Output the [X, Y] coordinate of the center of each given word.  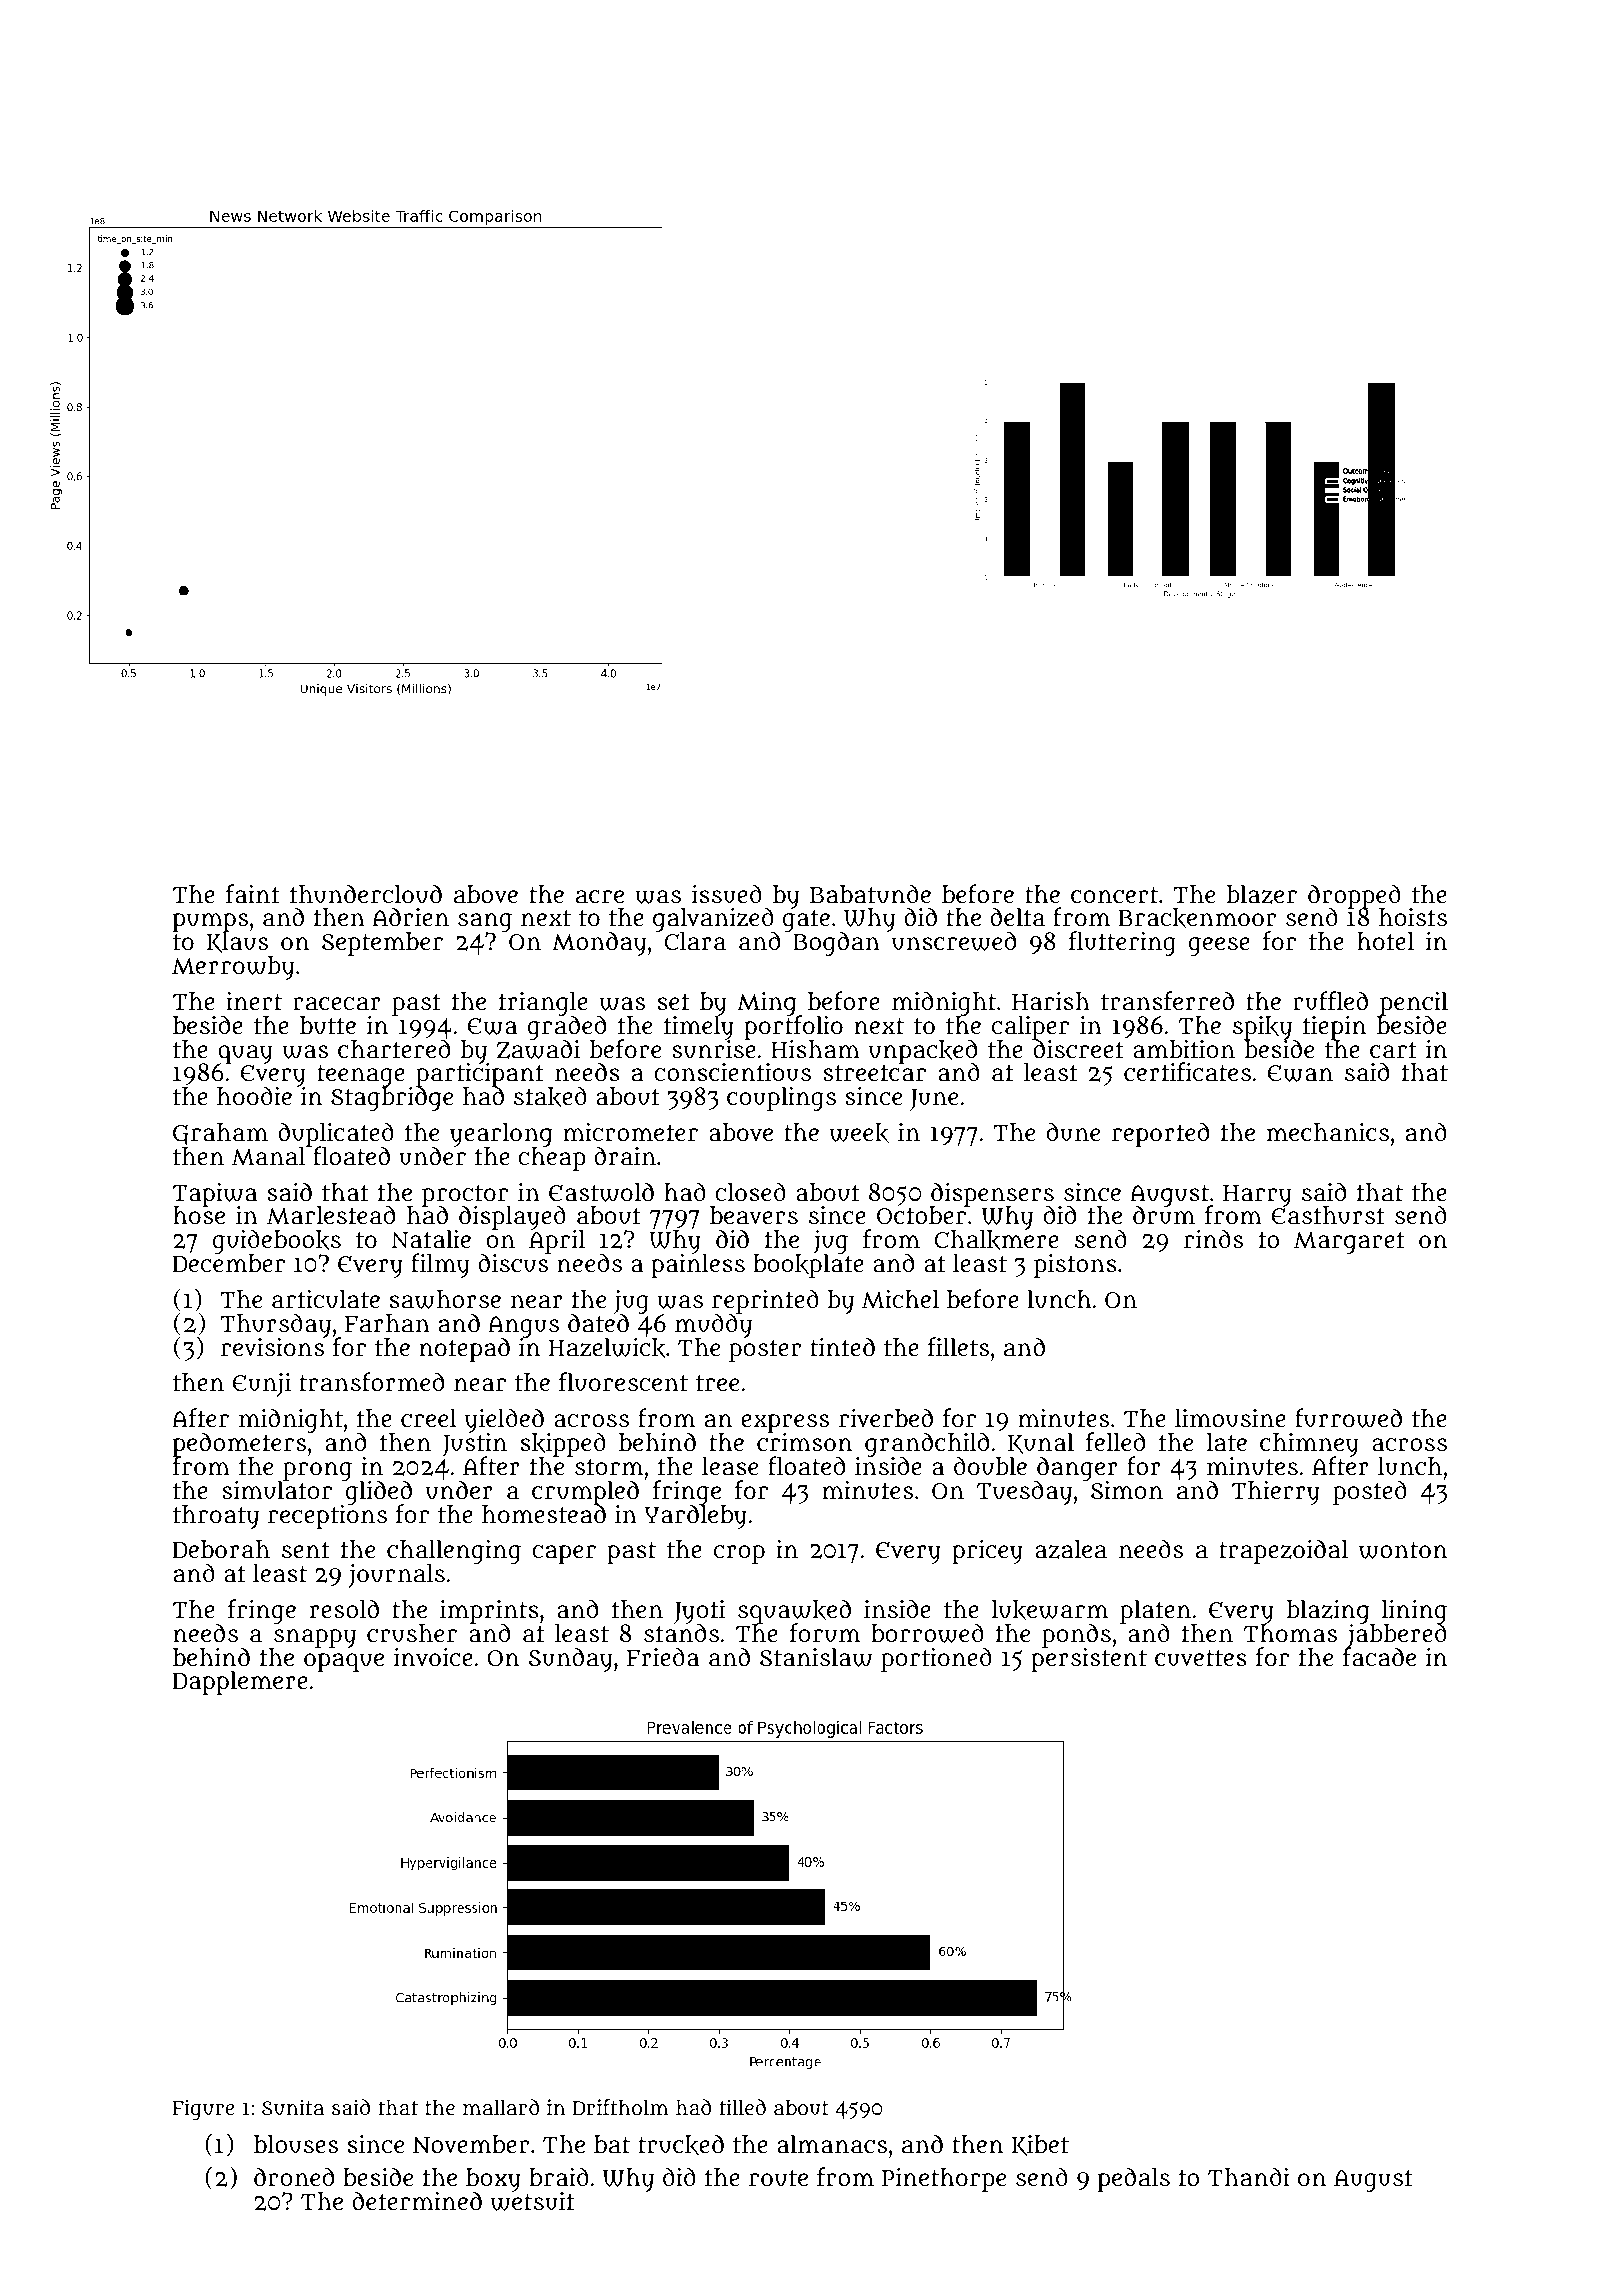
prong [317, 1471]
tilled [743, 2107]
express [785, 1423]
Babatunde [870, 894]
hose [199, 1215]
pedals [1134, 2179]
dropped [1354, 896]
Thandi [1248, 2176]
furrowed [1348, 1418]
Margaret [1349, 1243]
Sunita [293, 2107]
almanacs [832, 2144]
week [859, 1133]
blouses [296, 2144]
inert [254, 1001]
